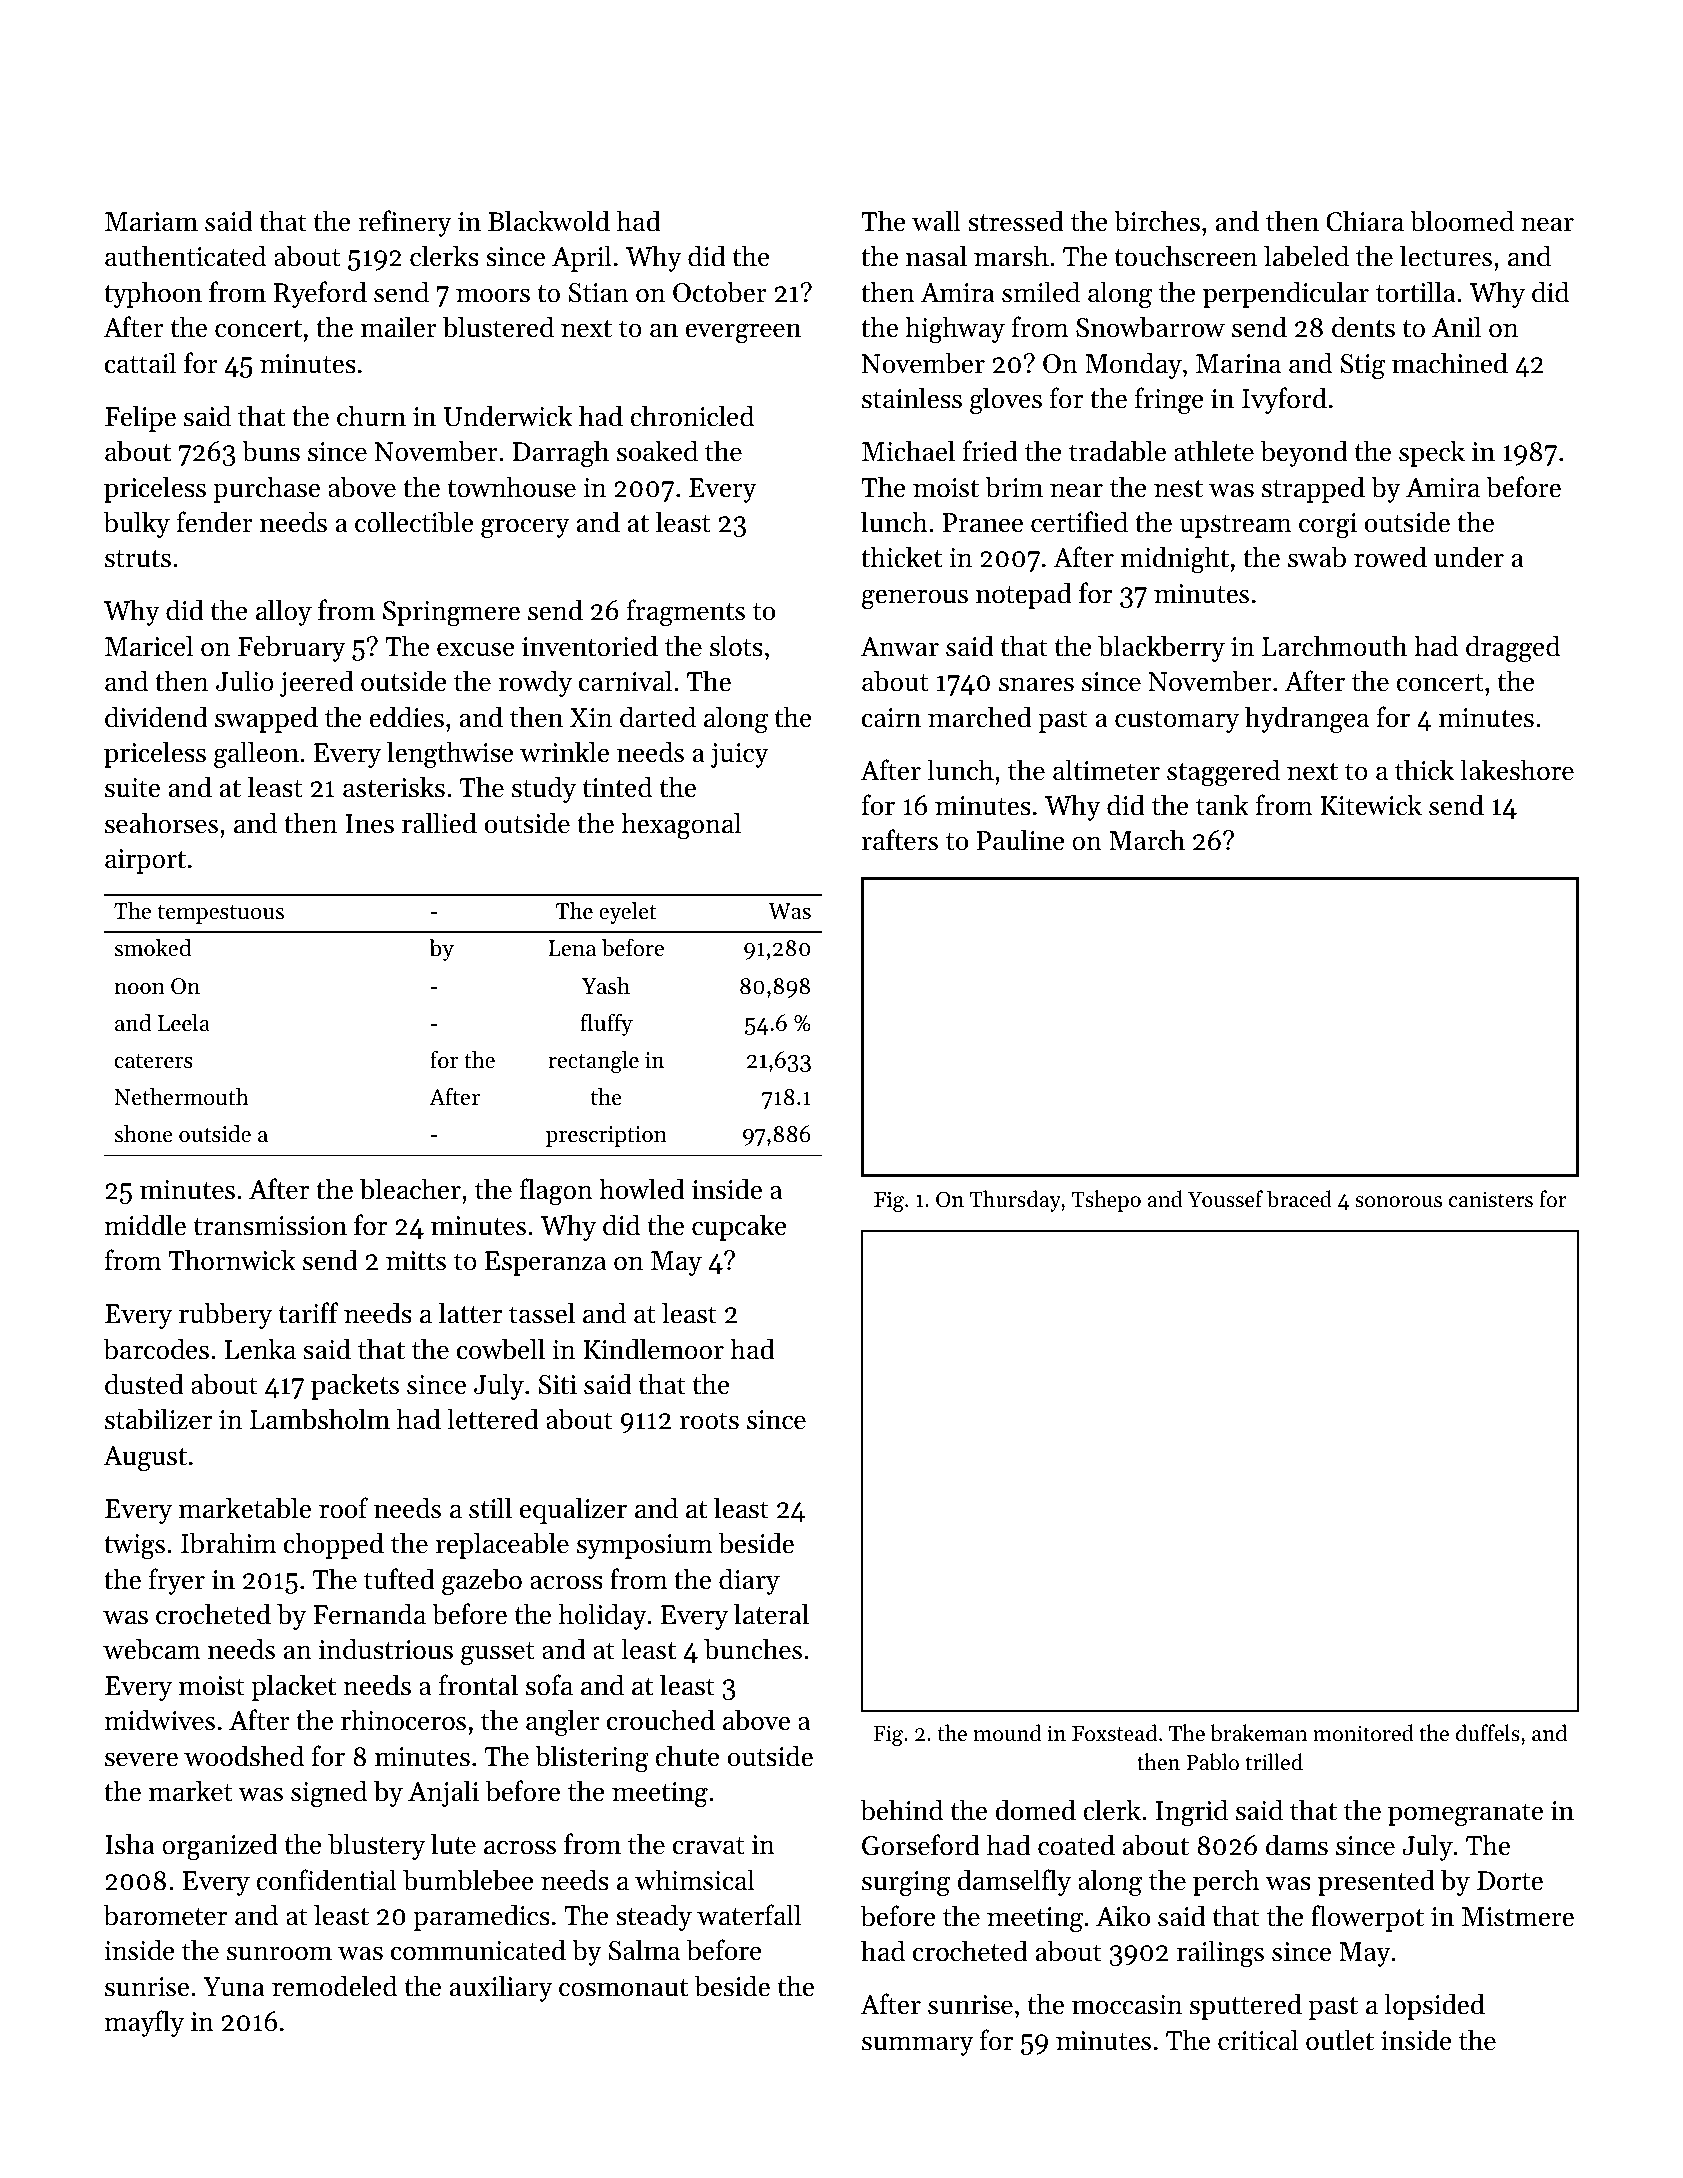  Describe the element at coordinates (271, 451) in the image. I see `buns` at that location.
